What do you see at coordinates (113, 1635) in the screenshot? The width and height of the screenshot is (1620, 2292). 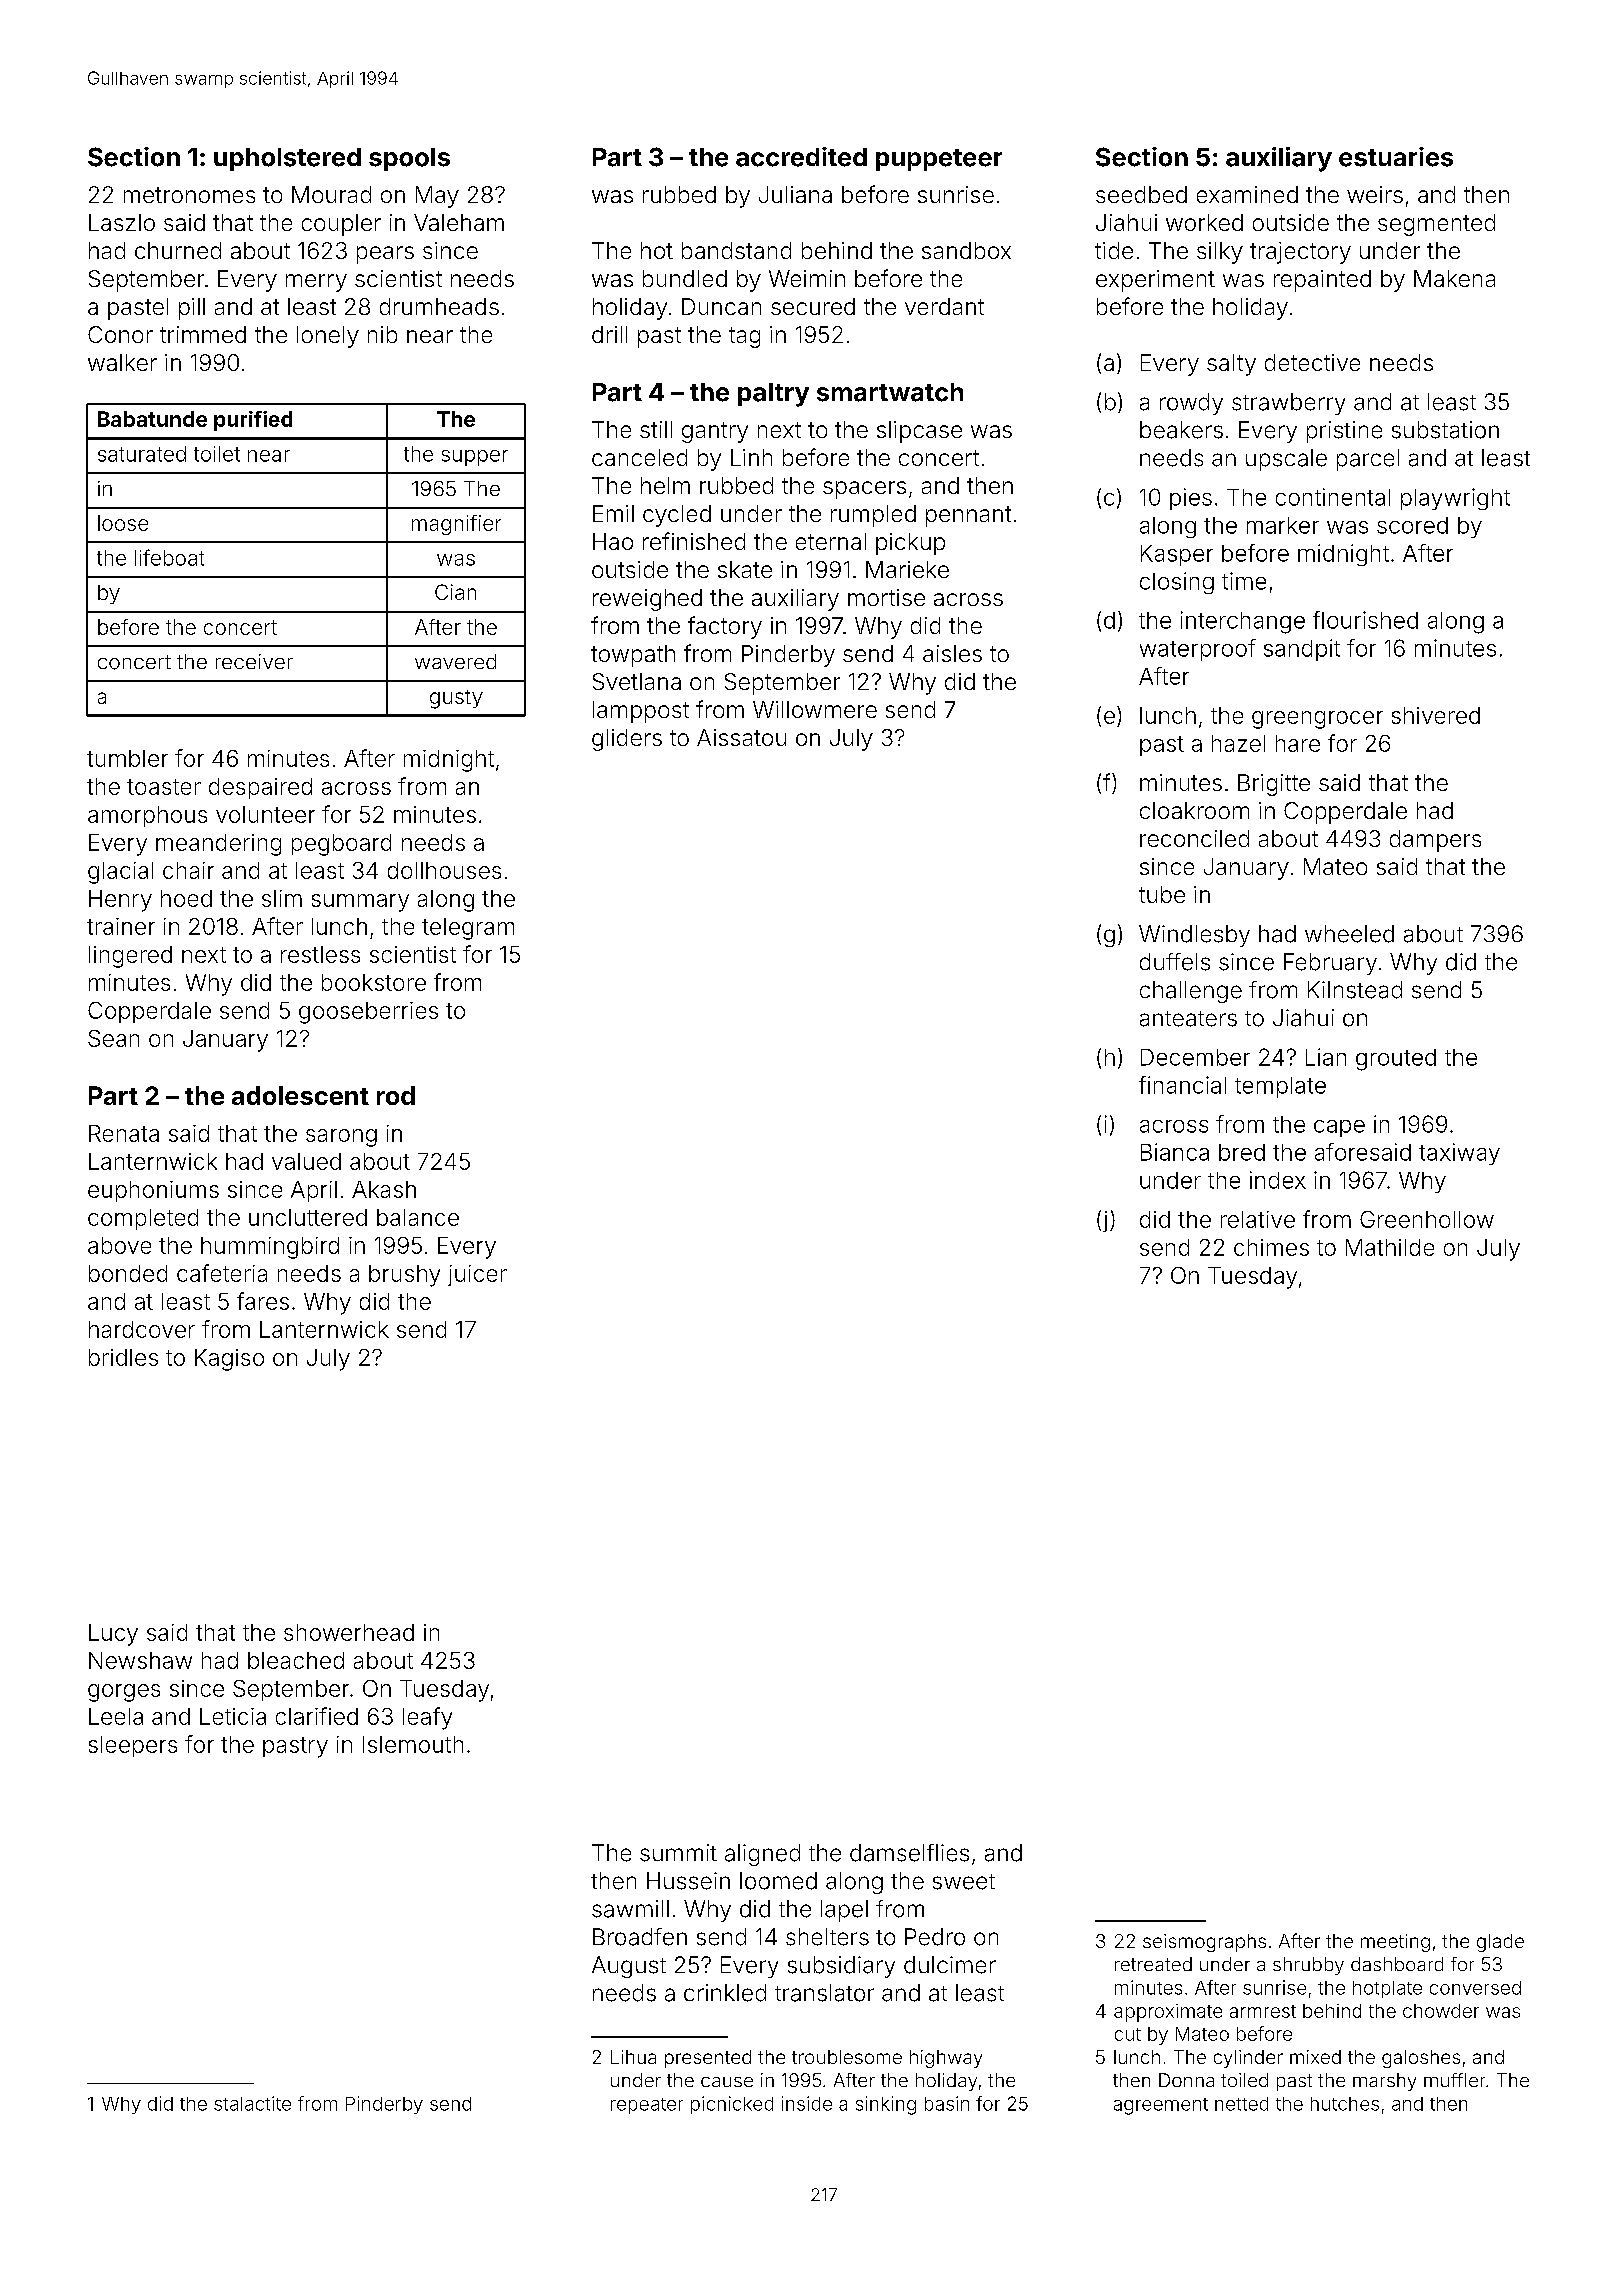 I see `Lucy` at bounding box center [113, 1635].
